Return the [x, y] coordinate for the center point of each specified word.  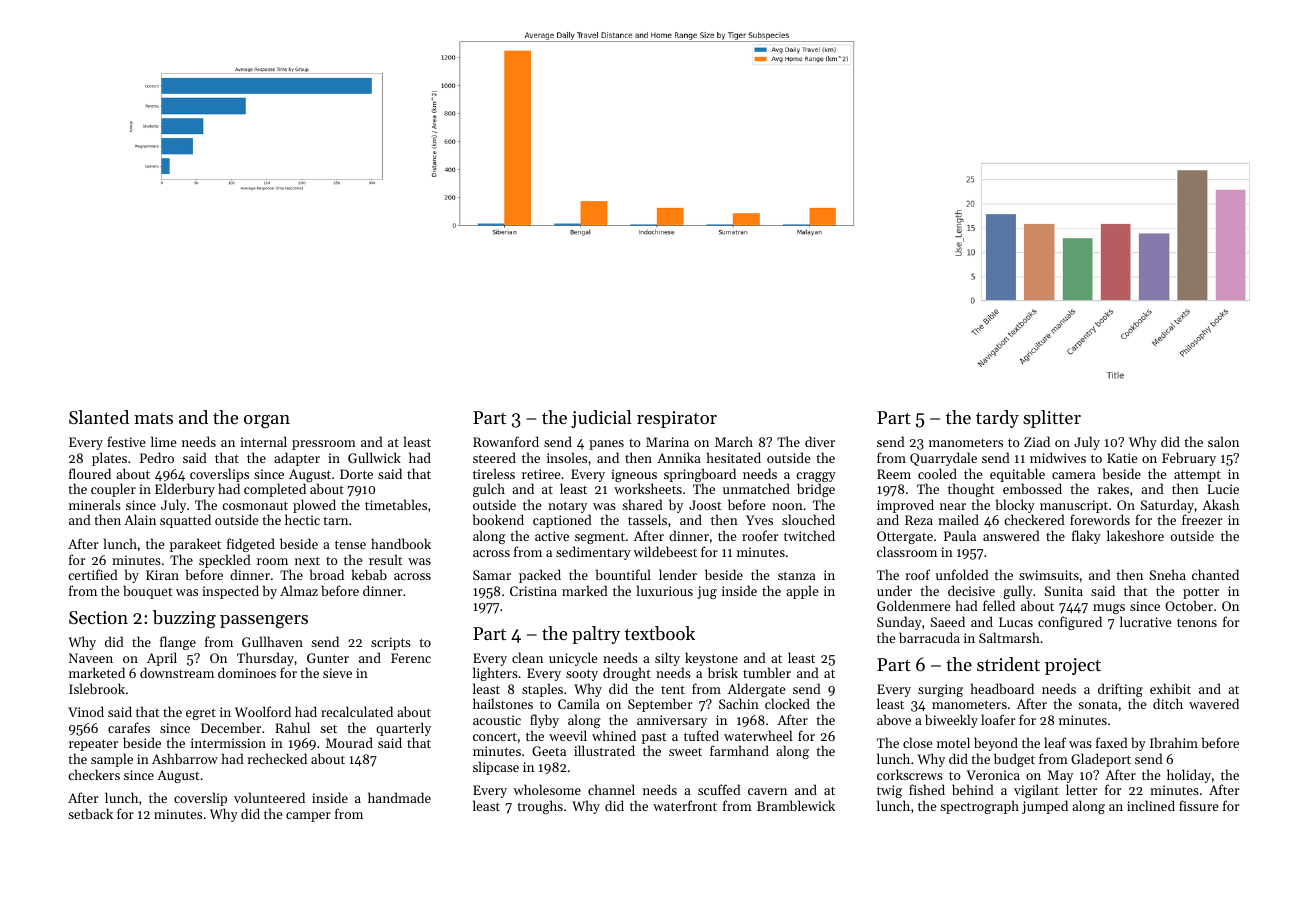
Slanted [99, 417]
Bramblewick [796, 805]
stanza [797, 575]
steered [494, 457]
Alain [140, 519]
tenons [1197, 623]
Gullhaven [272, 641]
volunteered [269, 797]
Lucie [1223, 489]
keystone [711, 659]
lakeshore [1135, 535]
